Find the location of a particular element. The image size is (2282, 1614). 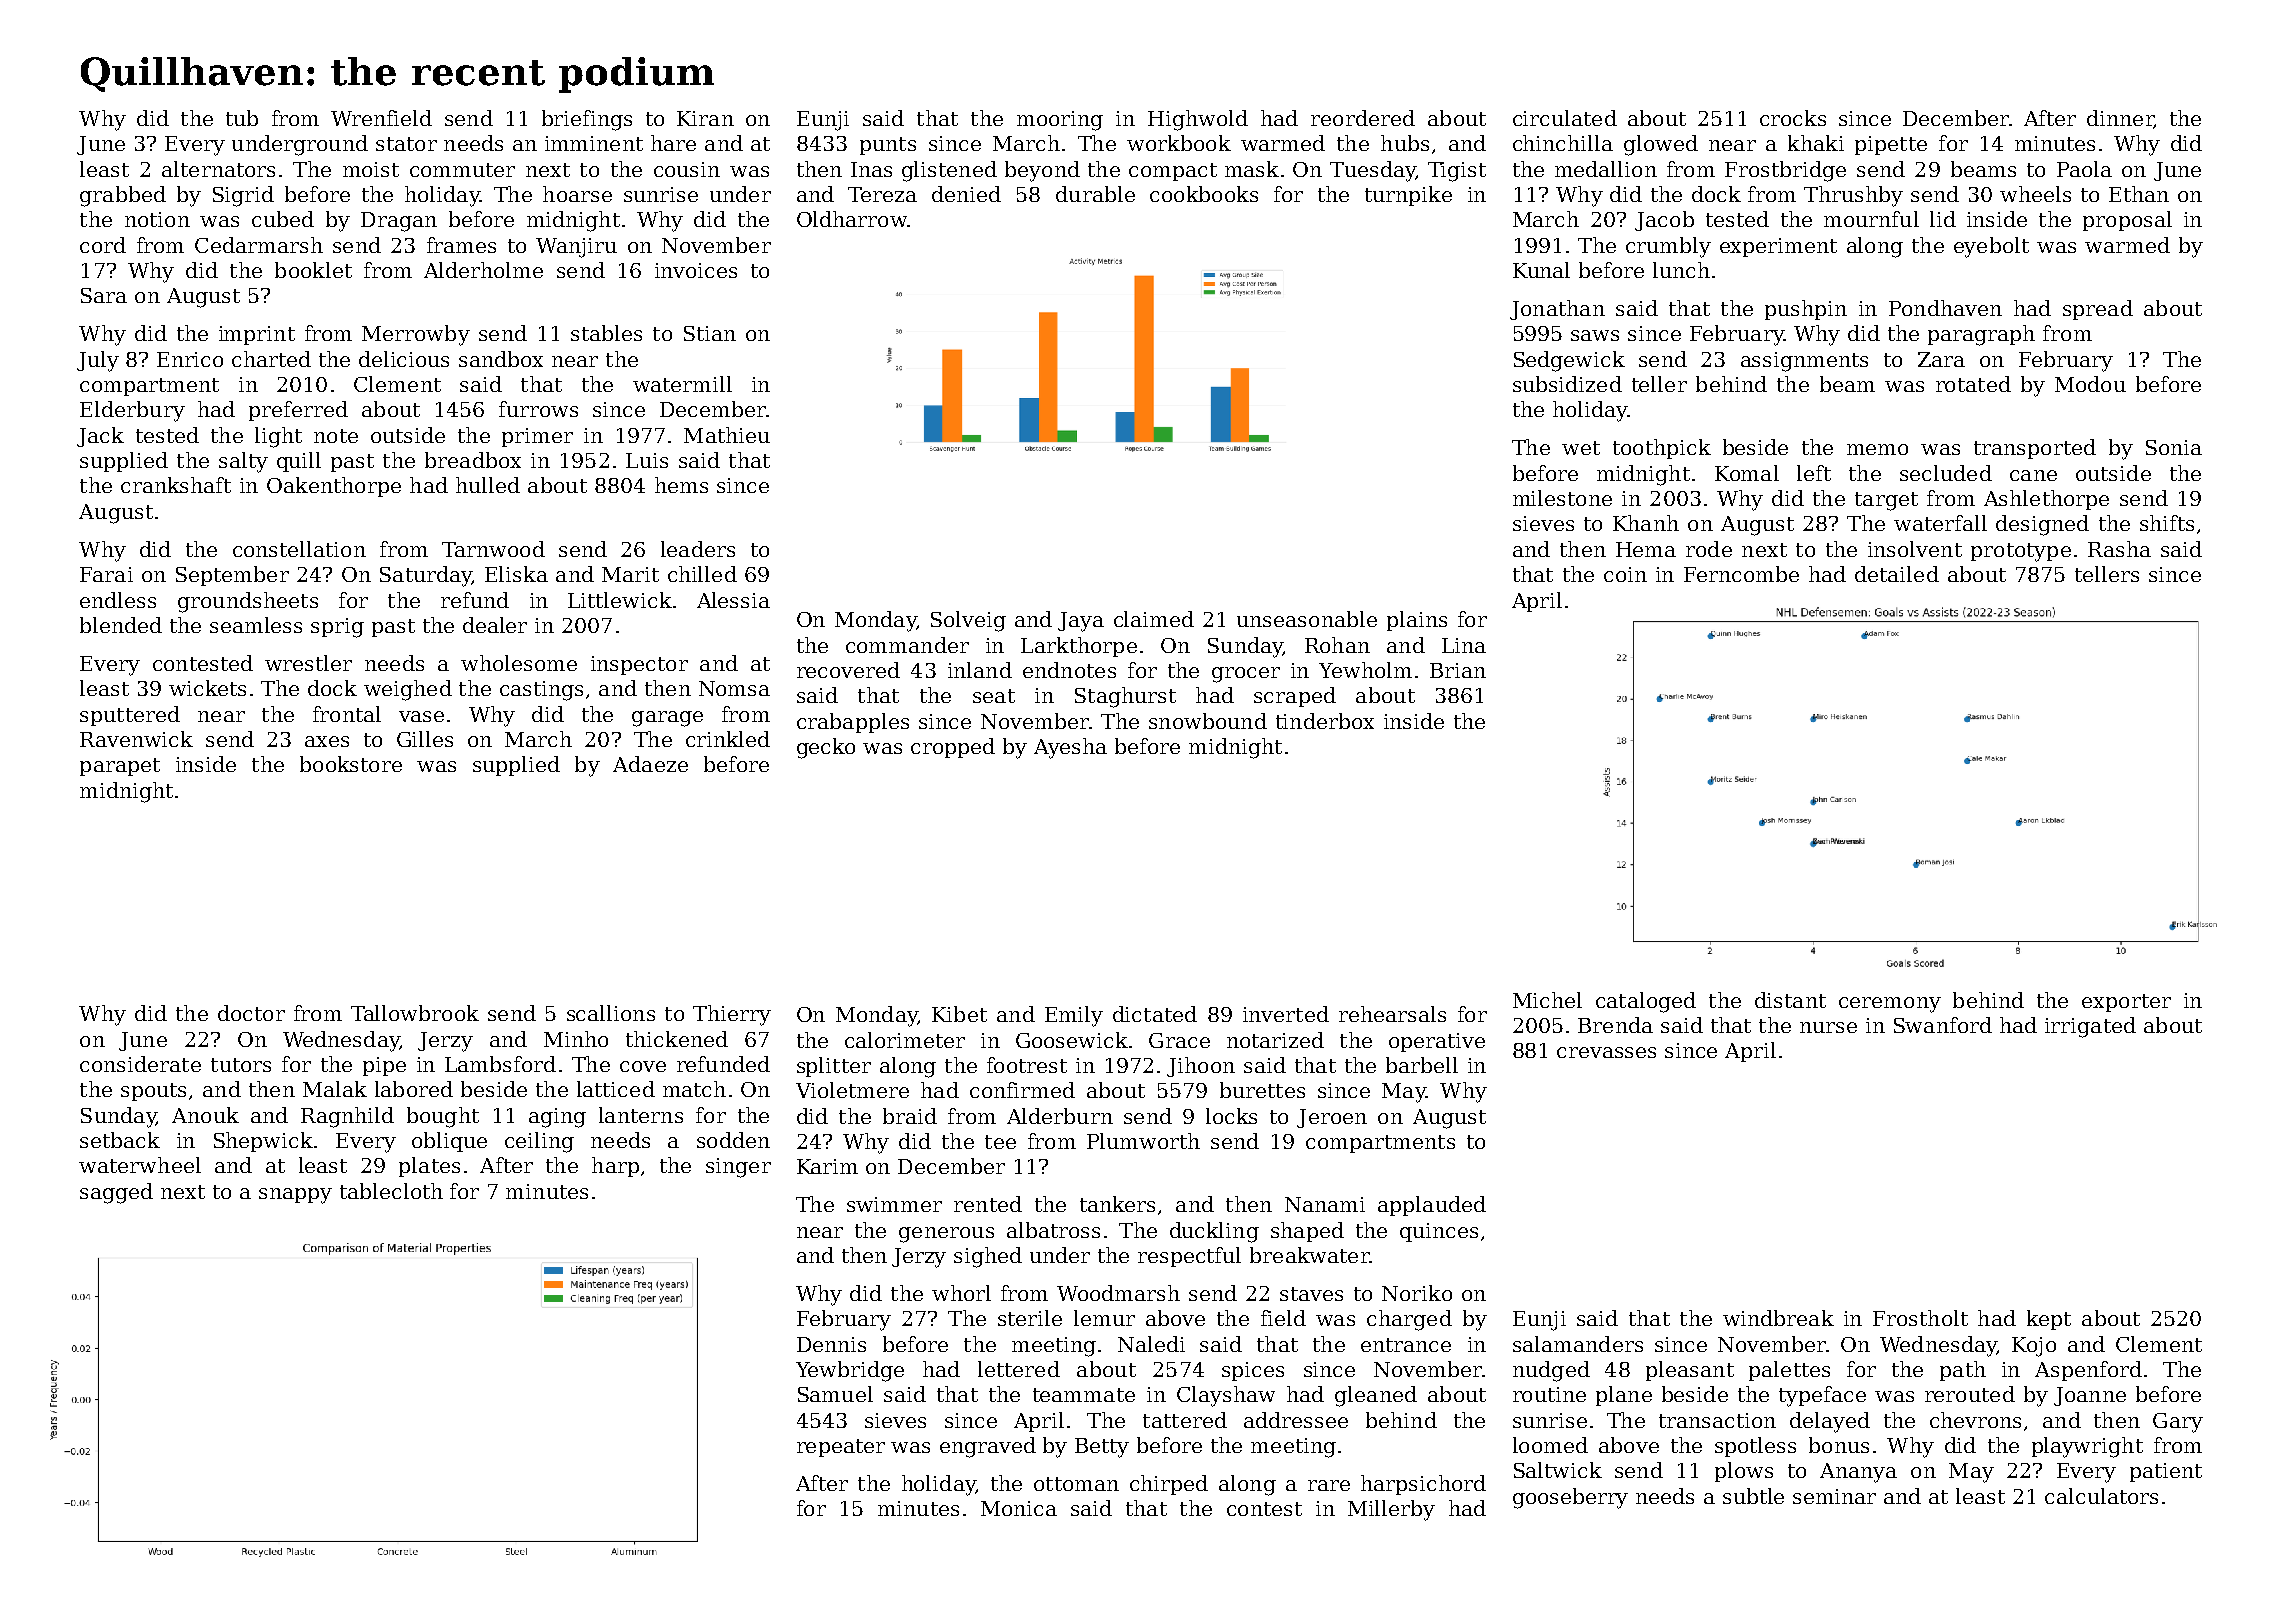

Farai is located at coordinates (106, 574).
